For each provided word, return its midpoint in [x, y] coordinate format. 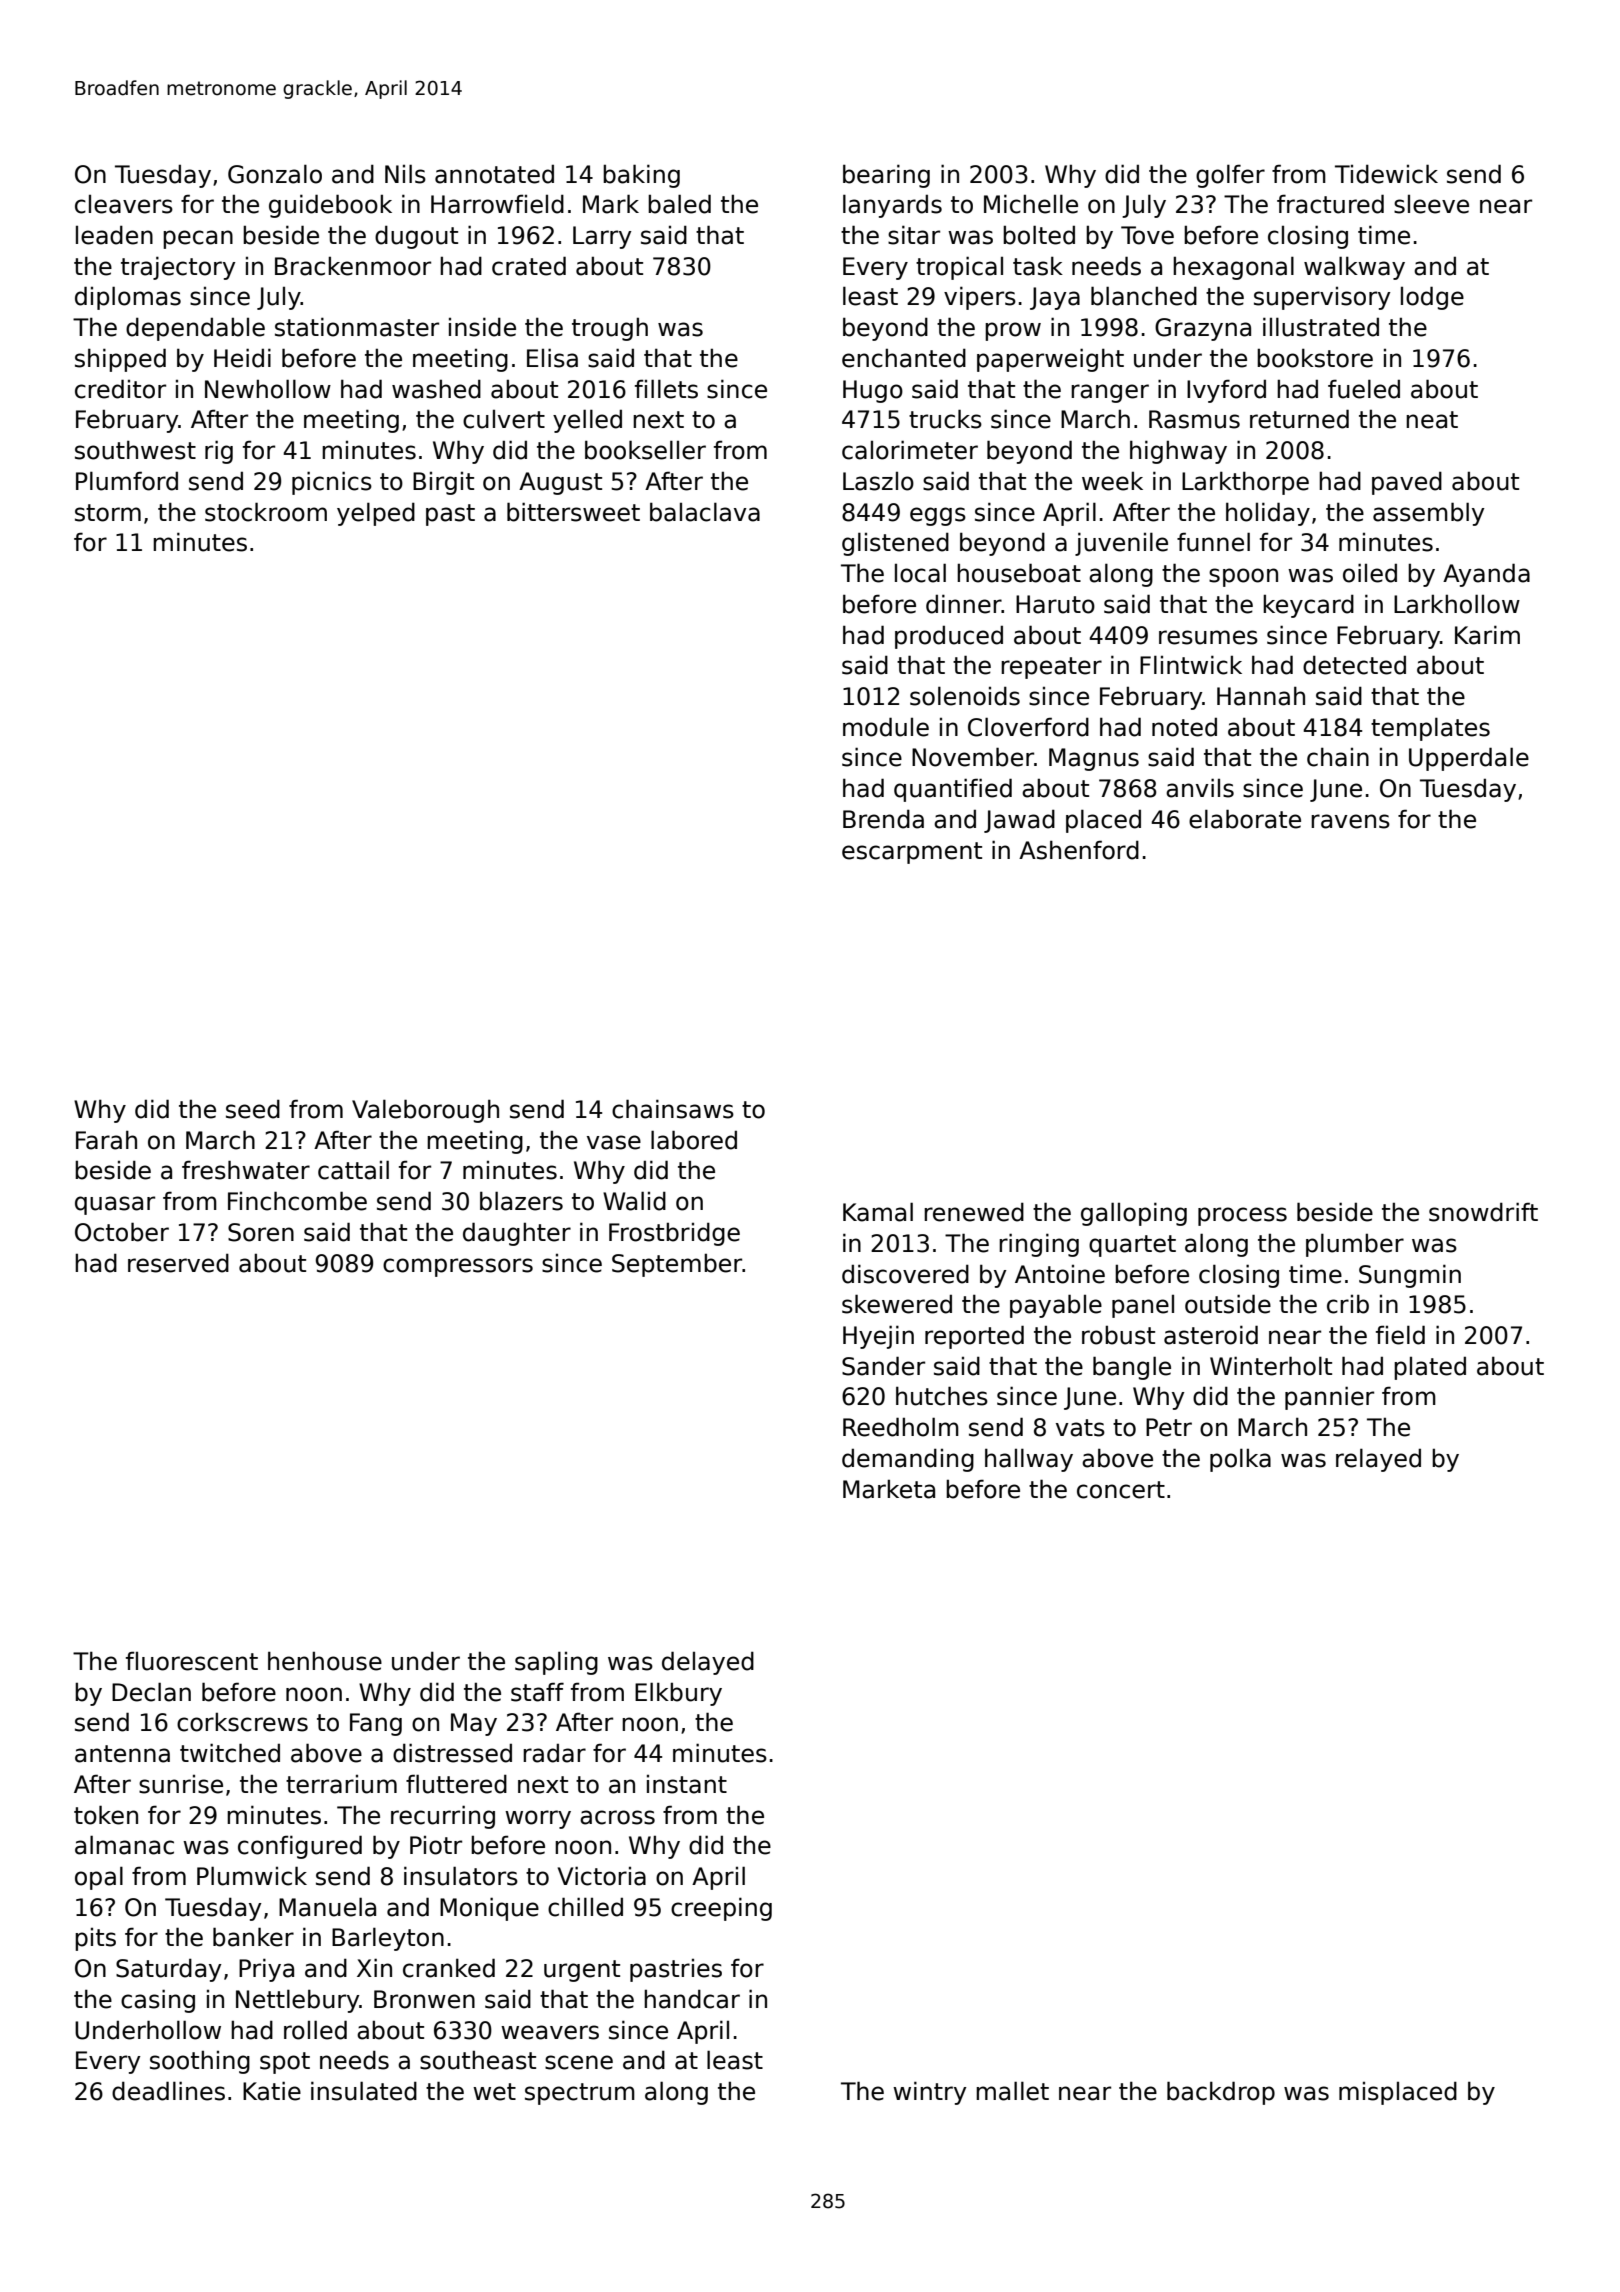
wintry [930, 2093]
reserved [178, 1263]
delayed [708, 1663]
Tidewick [1386, 174]
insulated [364, 2091]
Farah [106, 1140]
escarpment [912, 853]
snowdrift [1483, 1212]
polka [1240, 1460]
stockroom [266, 512]
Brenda [883, 819]
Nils [405, 174]
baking [641, 176]
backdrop [1221, 2093]
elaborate [1245, 819]
